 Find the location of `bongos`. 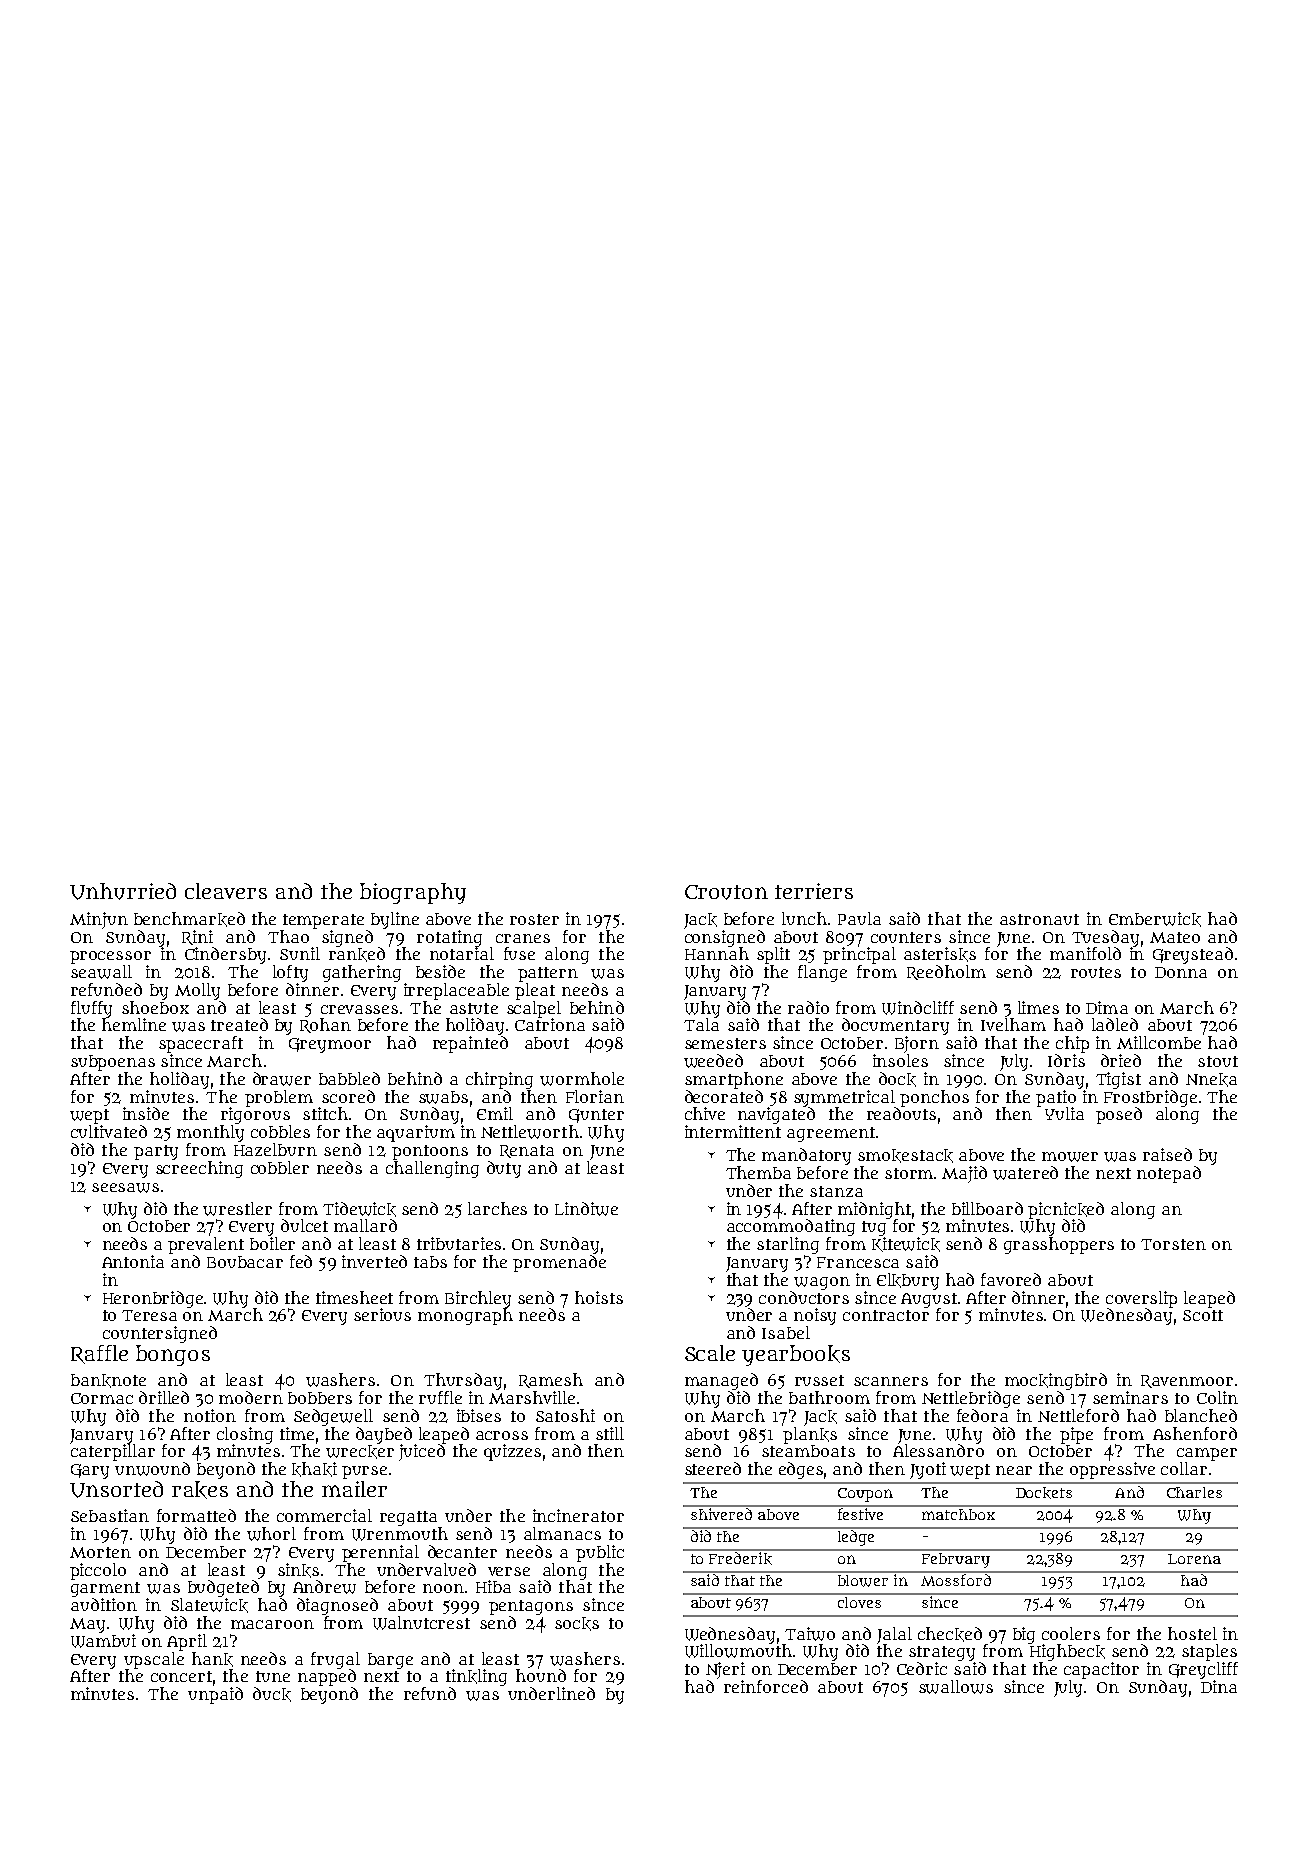

bongos is located at coordinates (173, 1355).
